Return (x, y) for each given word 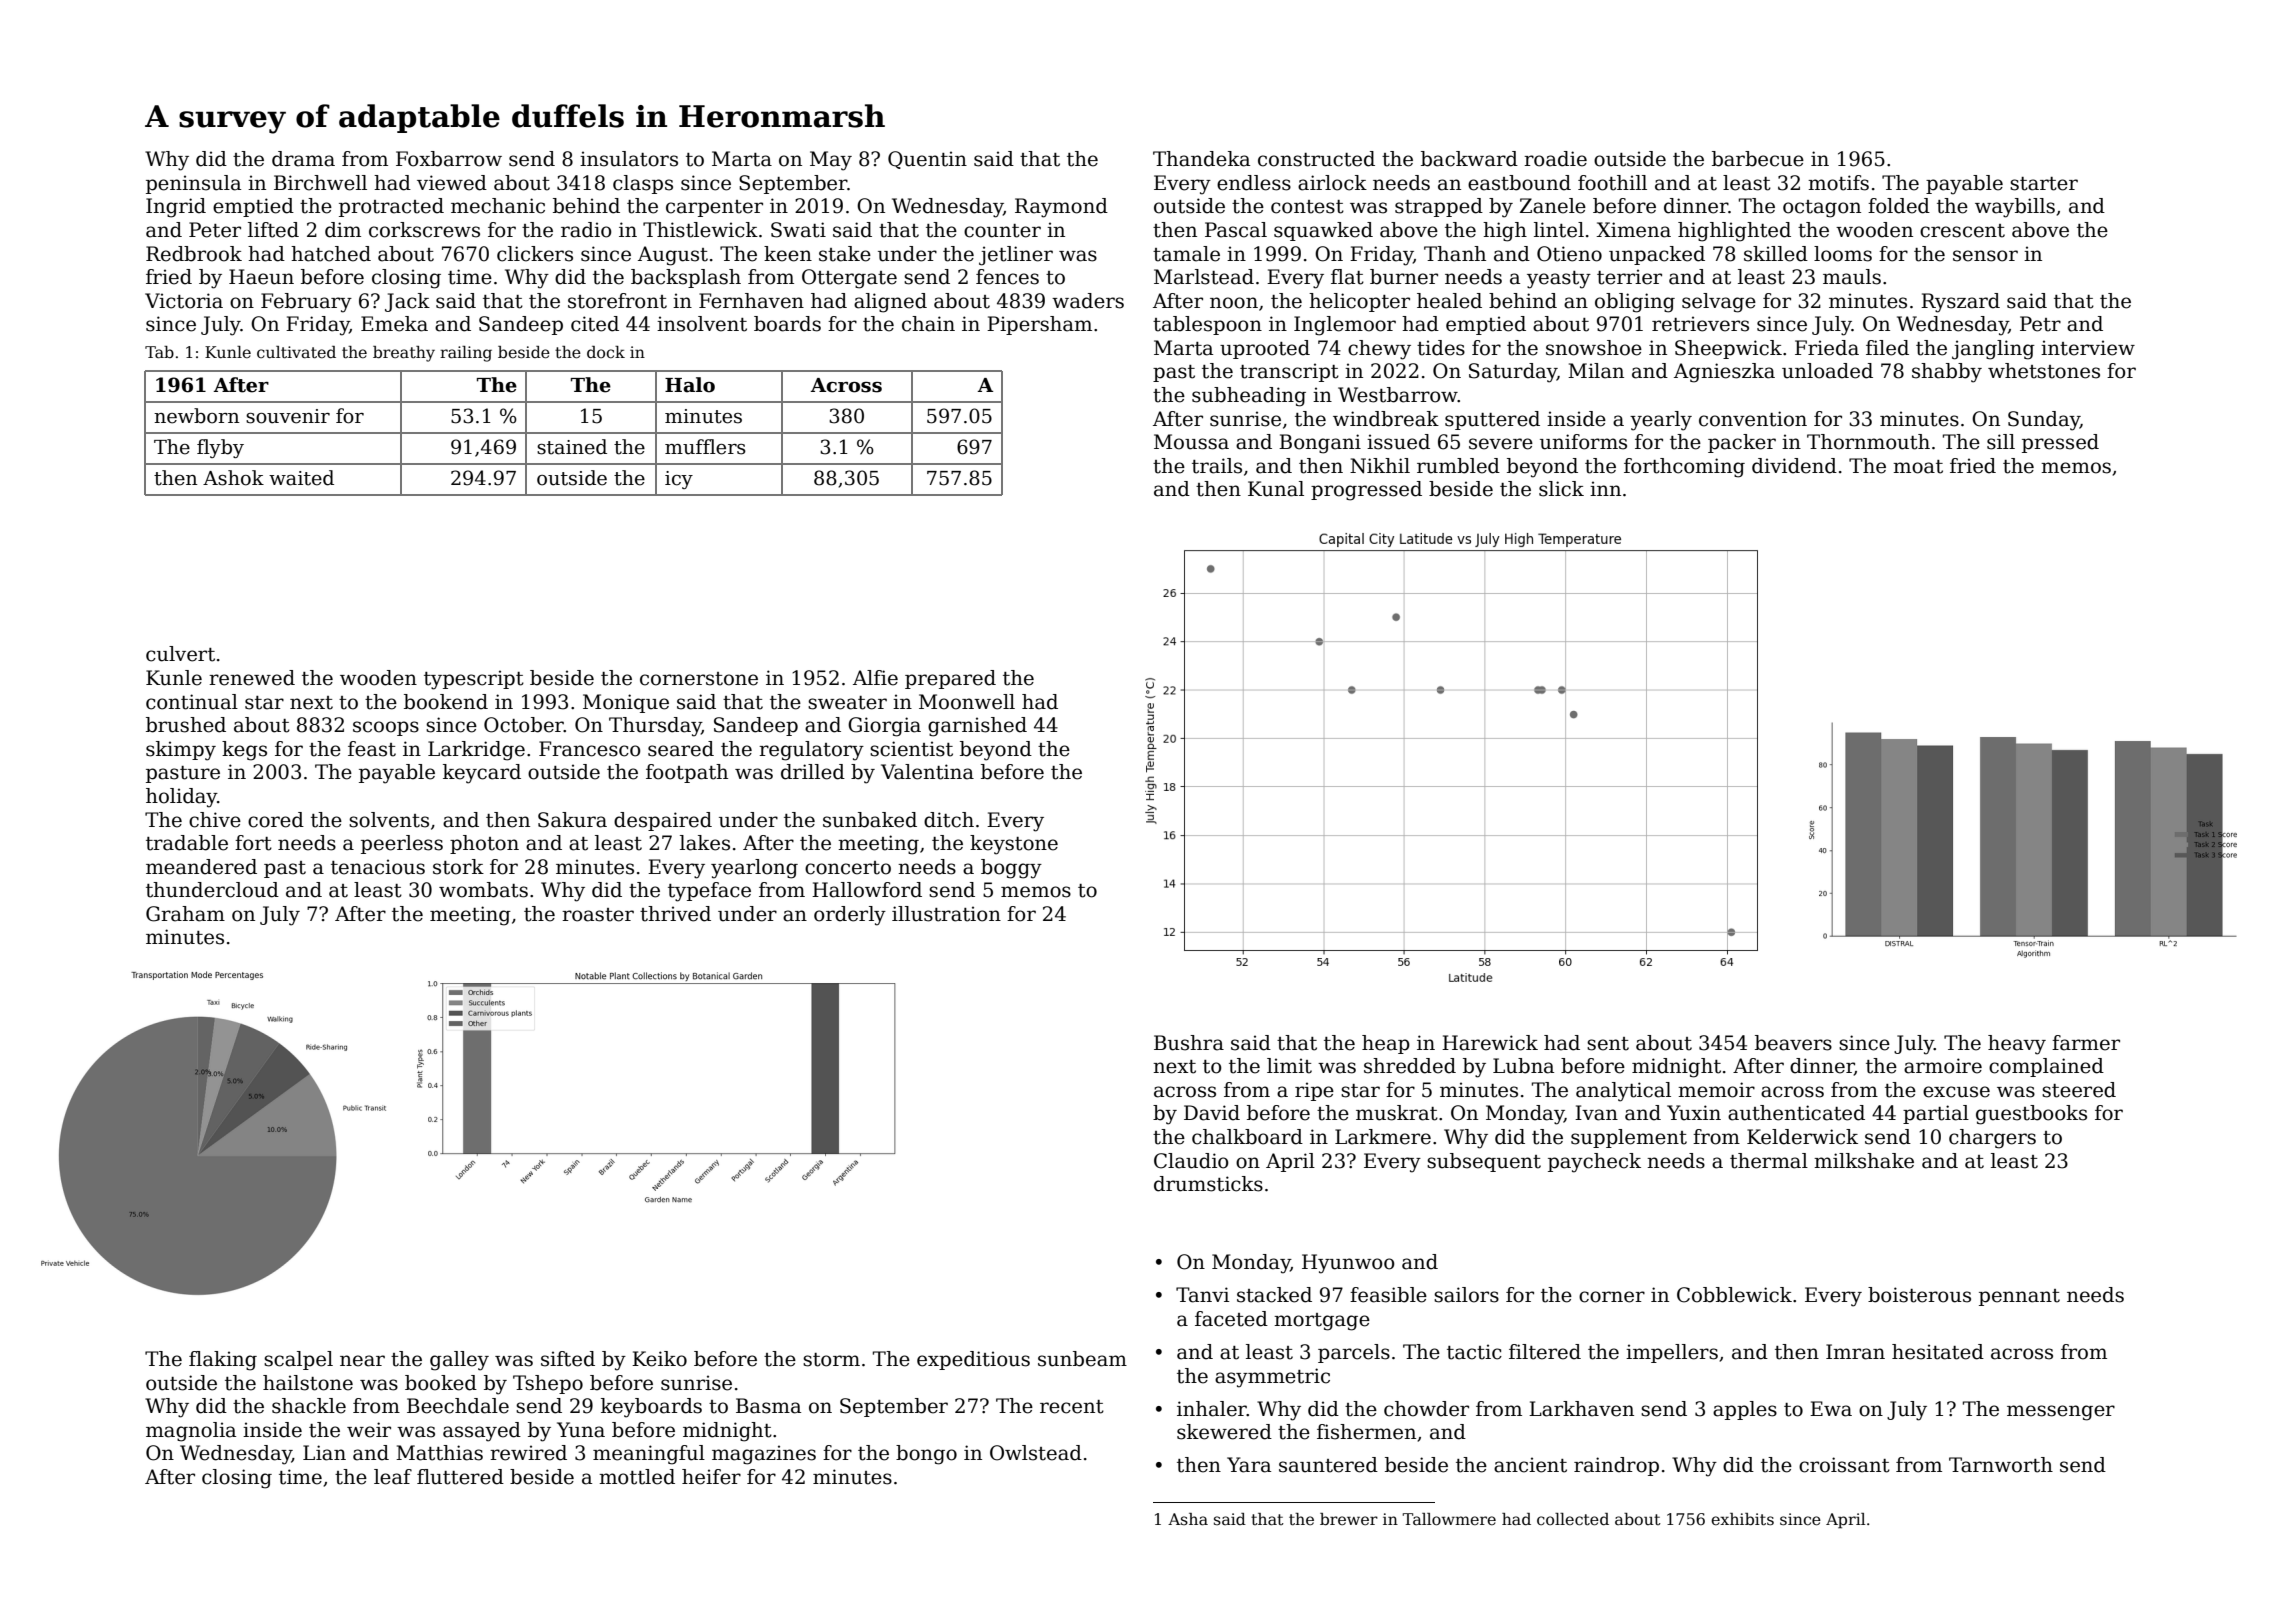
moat (1918, 467)
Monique (626, 703)
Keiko (659, 1359)
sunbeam (1082, 1359)
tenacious (378, 867)
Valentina (927, 772)
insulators (629, 159)
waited (301, 478)
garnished (977, 727)
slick (1561, 489)
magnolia (191, 1432)
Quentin (927, 160)
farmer (2086, 1043)
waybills (2015, 208)
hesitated (1938, 1352)
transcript (1289, 372)
